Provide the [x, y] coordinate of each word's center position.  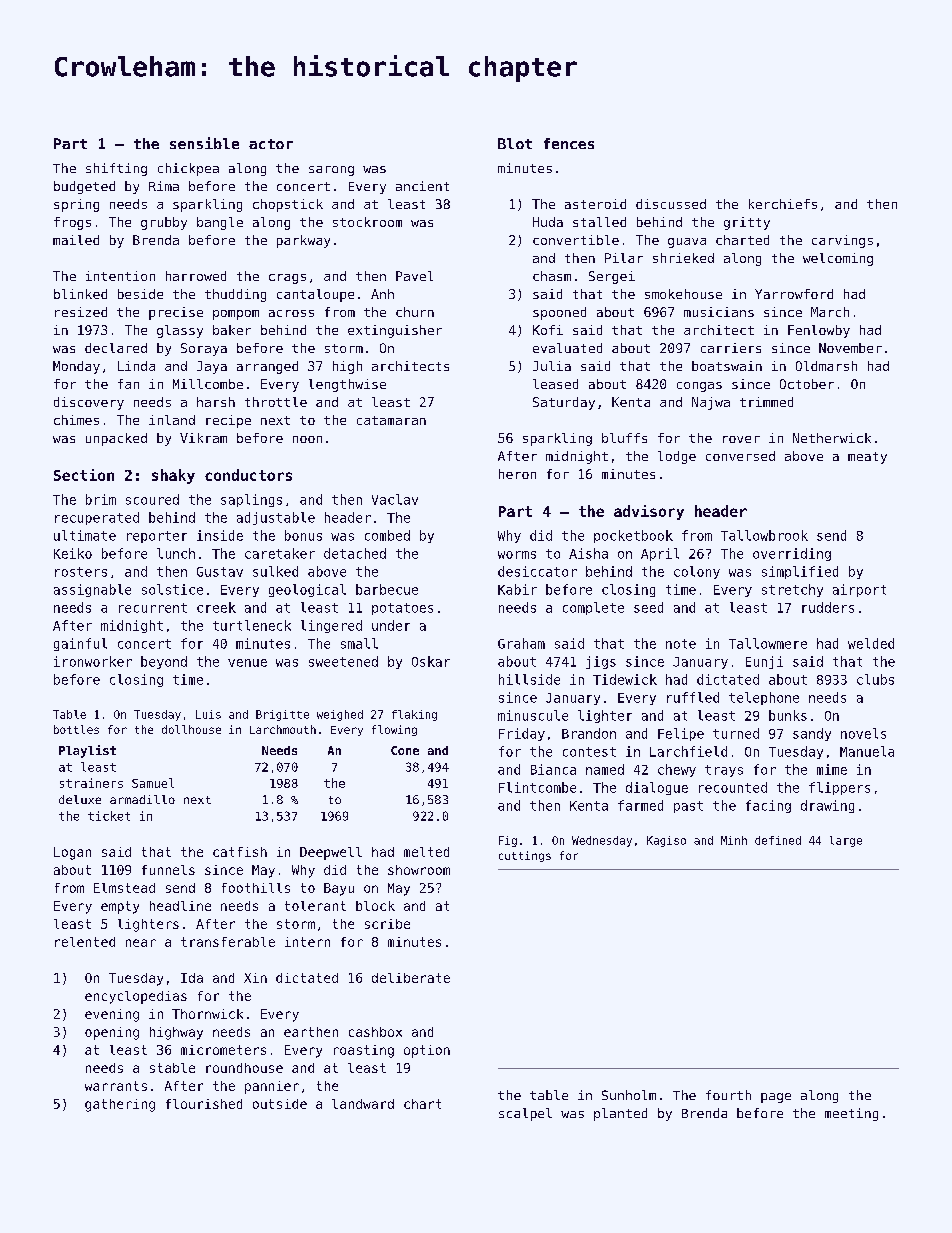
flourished [204, 1104]
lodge [677, 457]
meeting [851, 1114]
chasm [552, 276]
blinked [80, 294]
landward [363, 1104]
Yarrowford [794, 294]
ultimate [85, 535]
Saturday [564, 403]
